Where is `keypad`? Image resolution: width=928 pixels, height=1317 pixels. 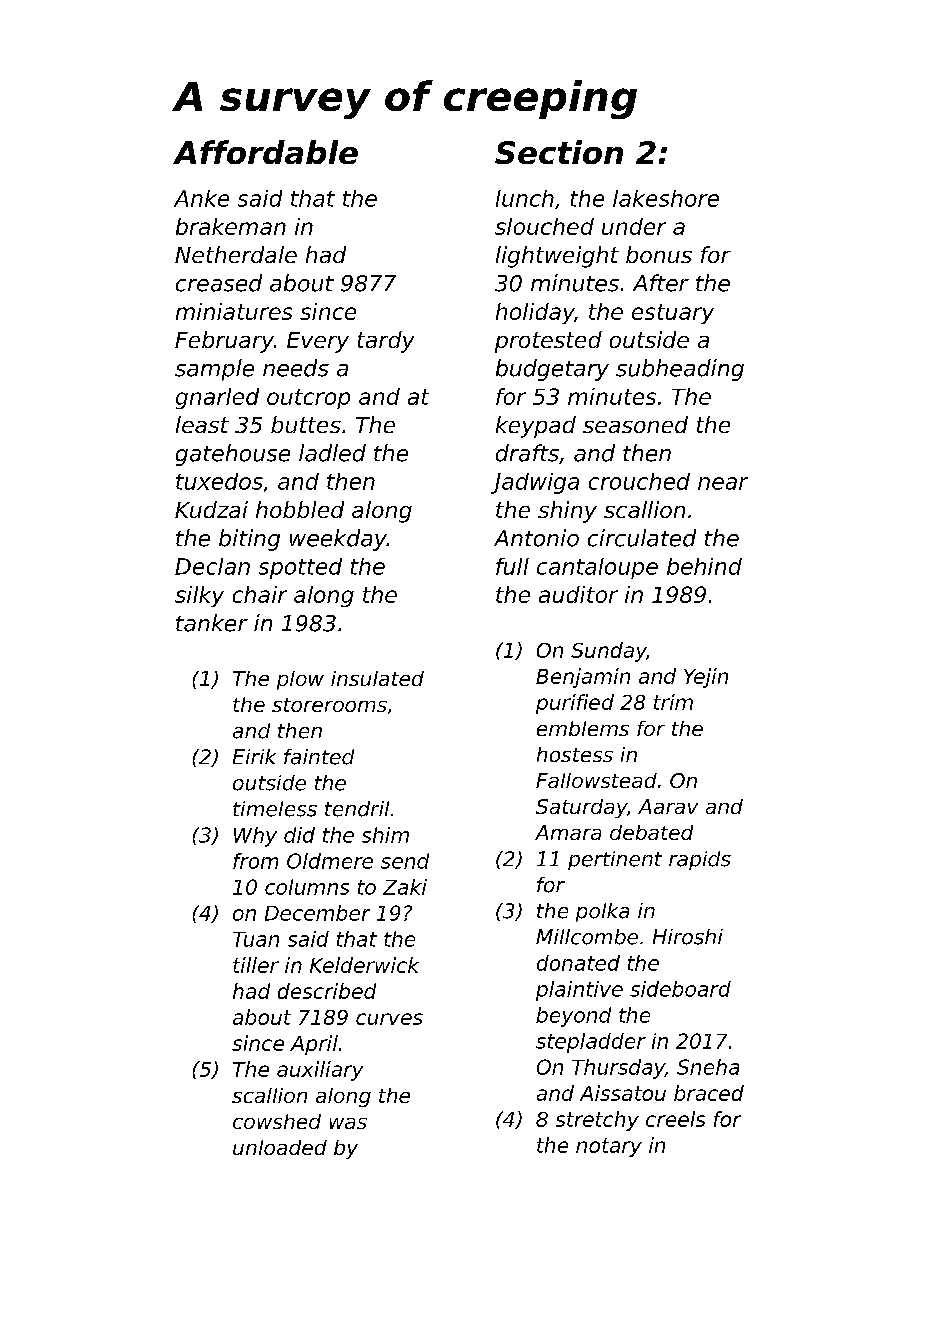
keypad is located at coordinates (536, 427).
